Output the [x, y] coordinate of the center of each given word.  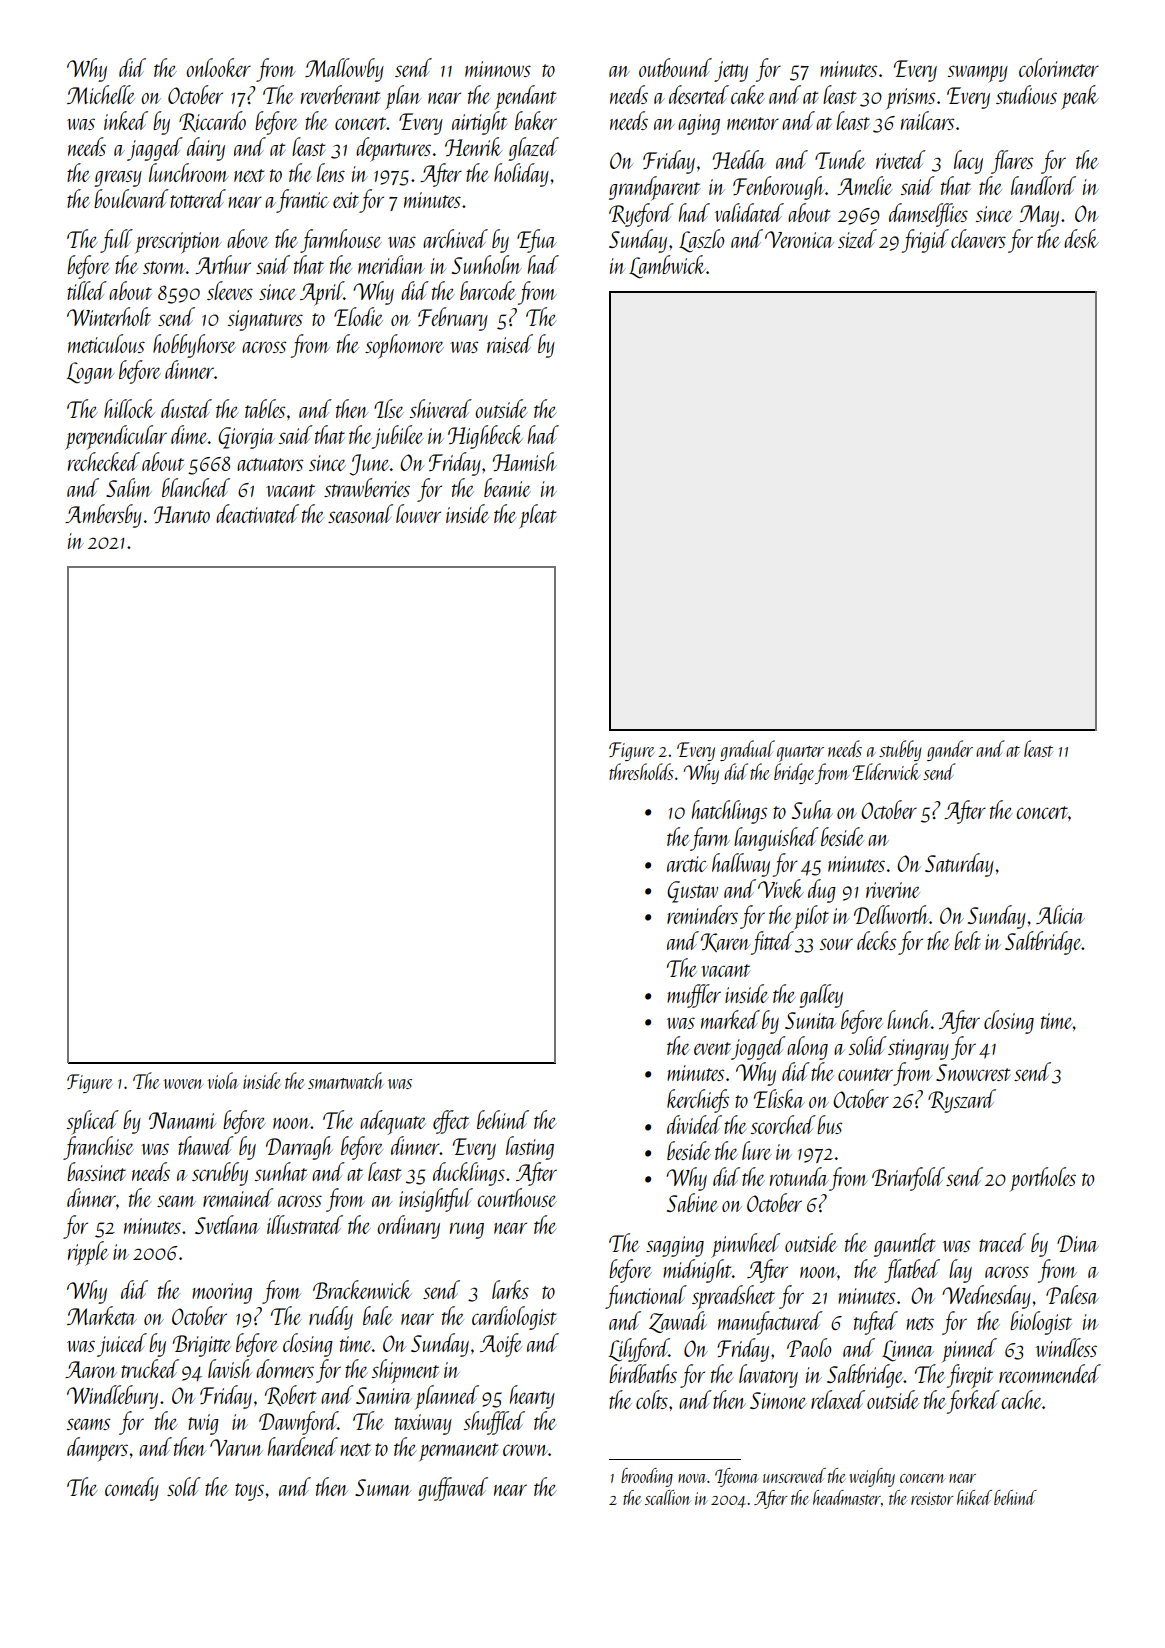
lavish [230, 1368]
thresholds [641, 771]
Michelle [101, 94]
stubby [900, 750]
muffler [694, 996]
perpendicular [116, 437]
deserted [699, 94]
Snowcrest [973, 1072]
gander [950, 750]
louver [418, 513]
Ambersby [103, 516]
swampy [978, 74]
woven [183, 1084]
